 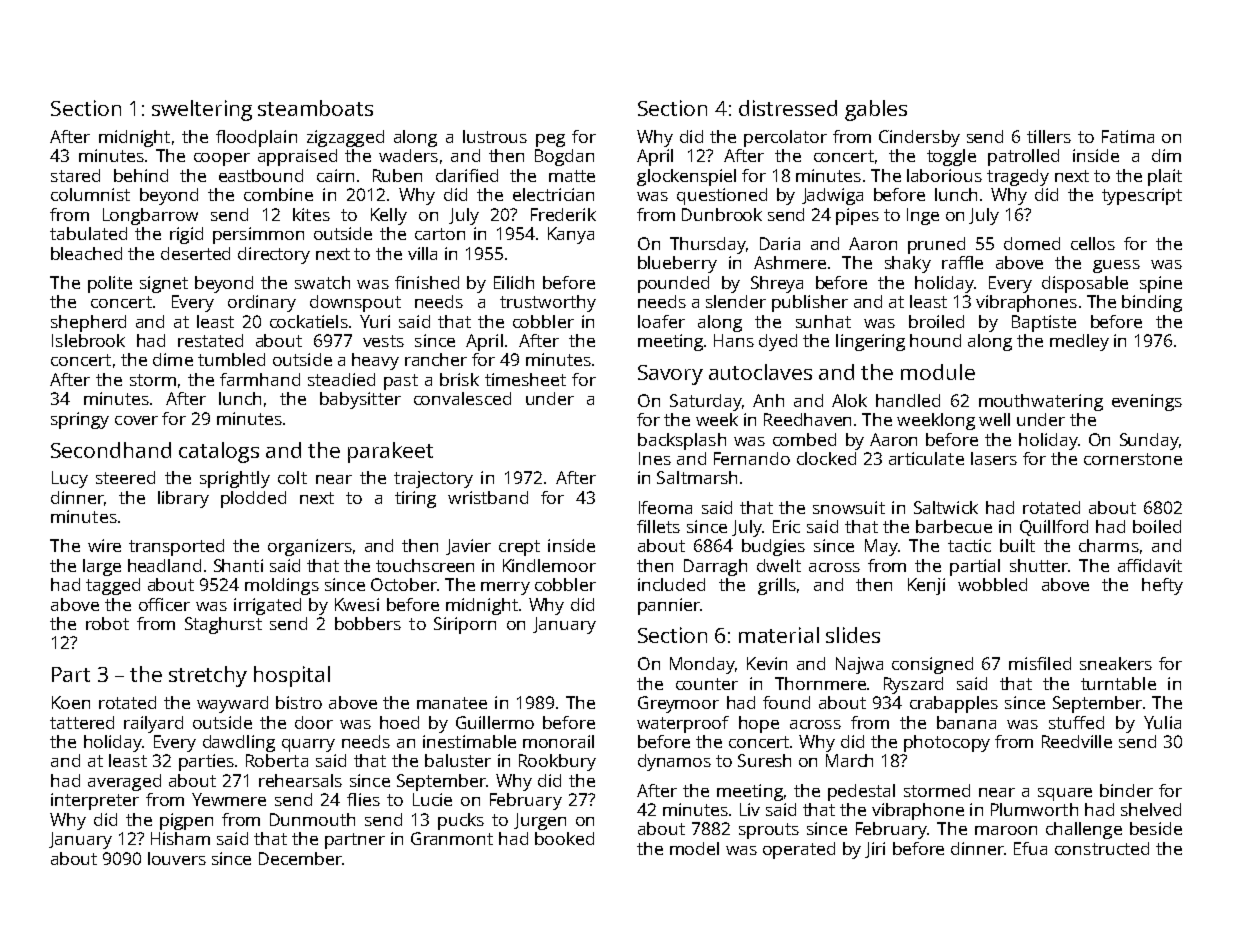 What do you see at coordinates (540, 821) in the screenshot?
I see `Jurgen` at bounding box center [540, 821].
